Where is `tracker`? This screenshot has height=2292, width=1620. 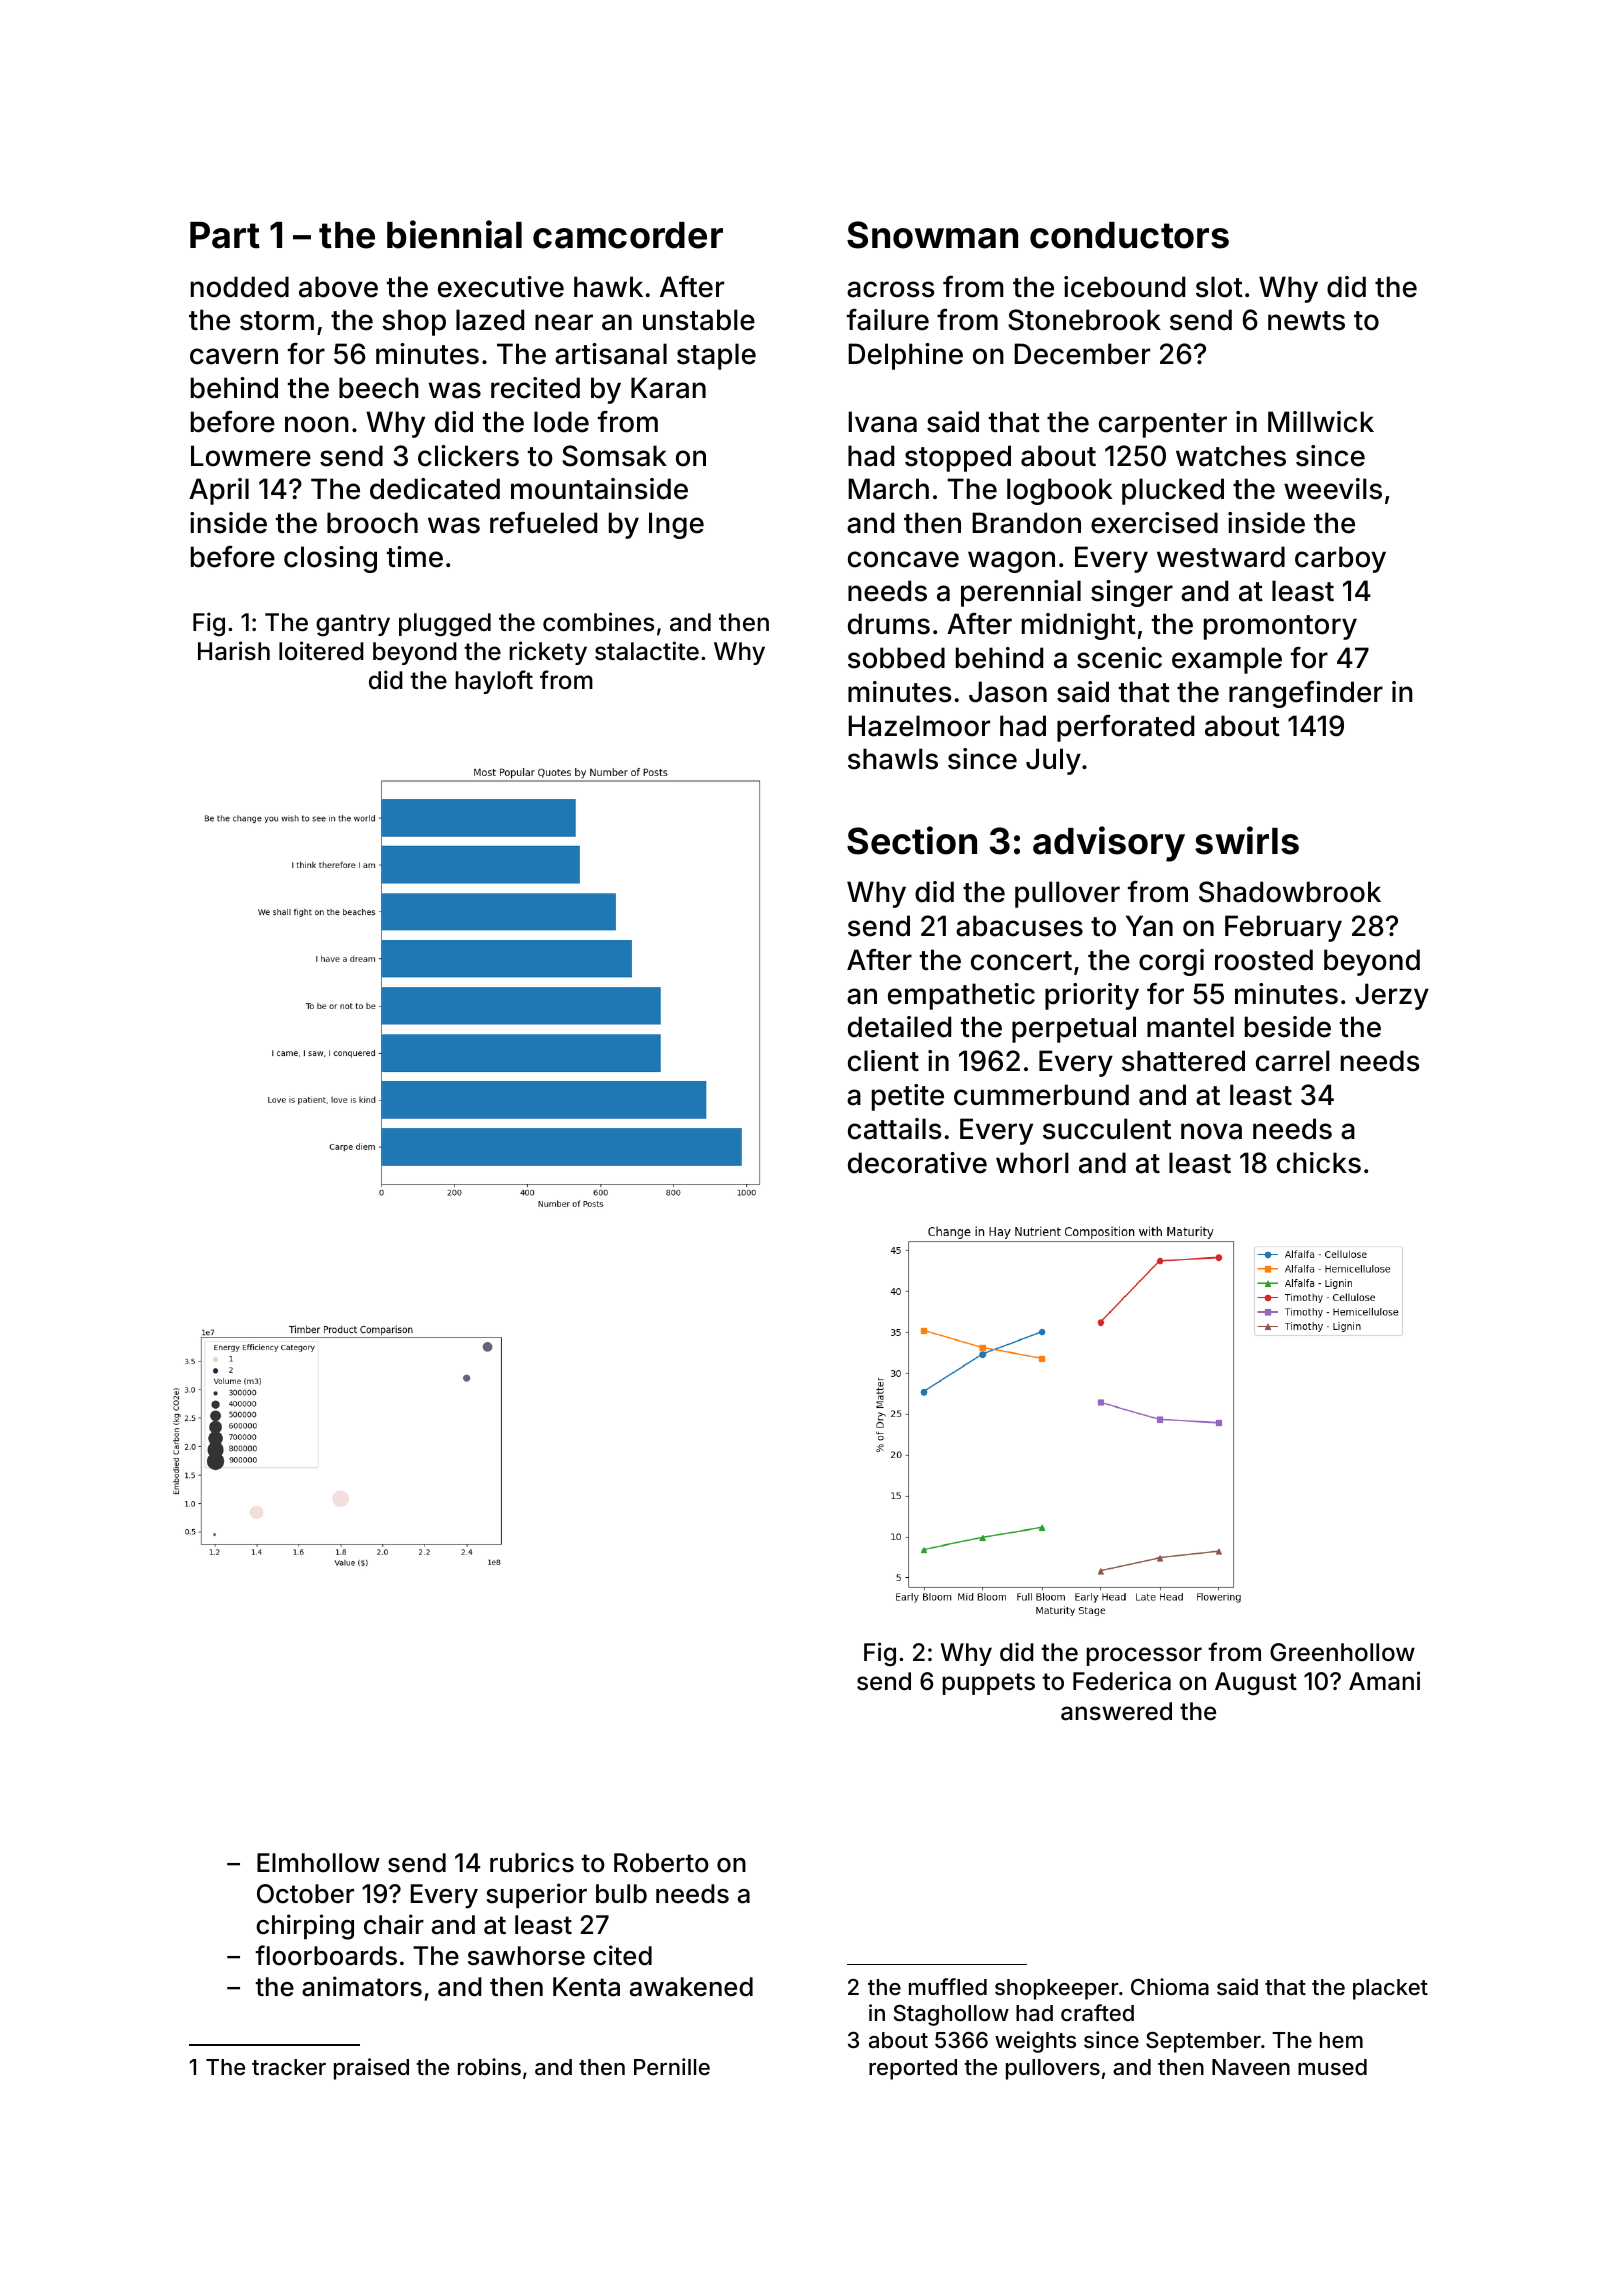
tracker is located at coordinates (289, 2067).
